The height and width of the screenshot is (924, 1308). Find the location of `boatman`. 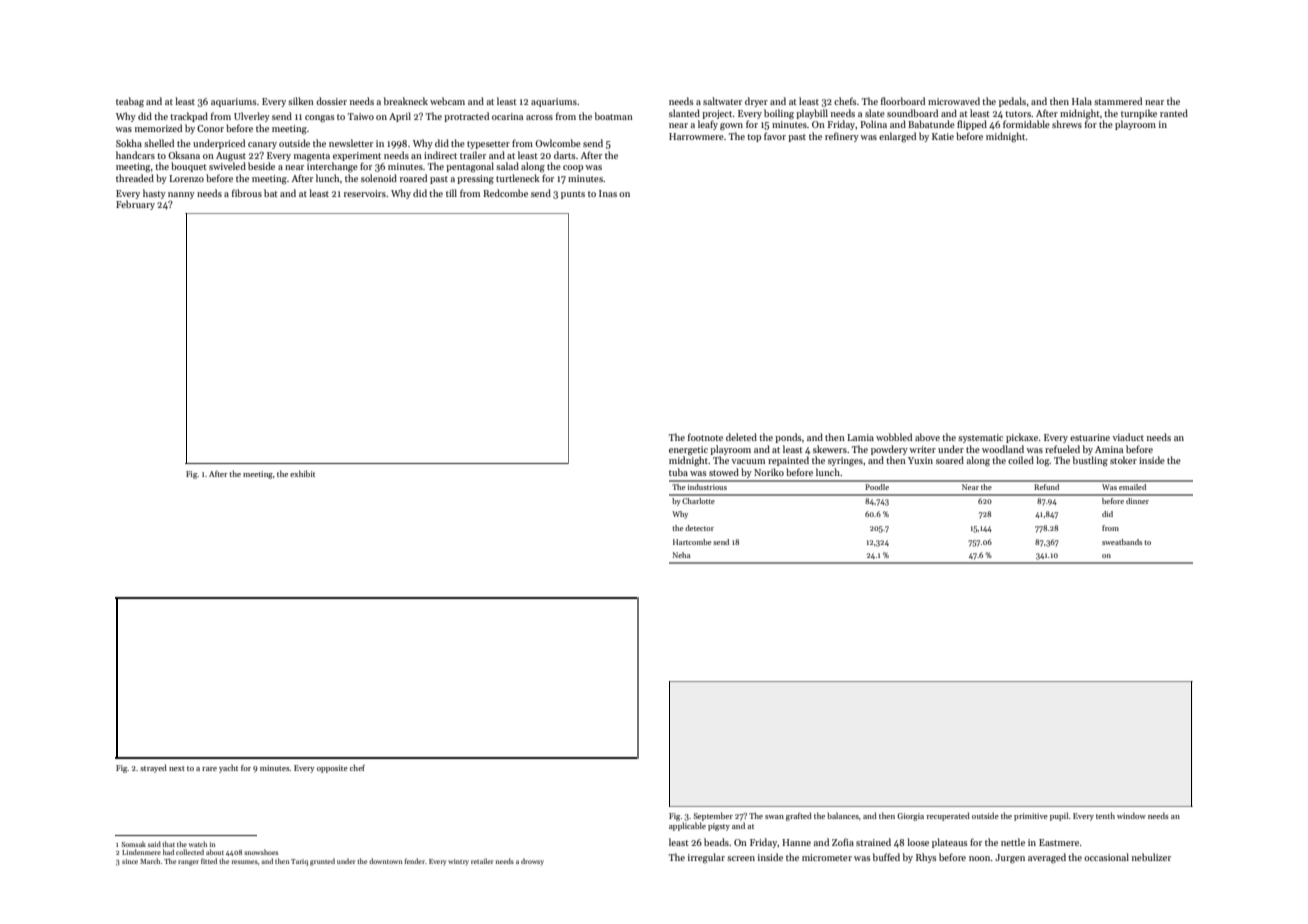

boatman is located at coordinates (614, 116).
